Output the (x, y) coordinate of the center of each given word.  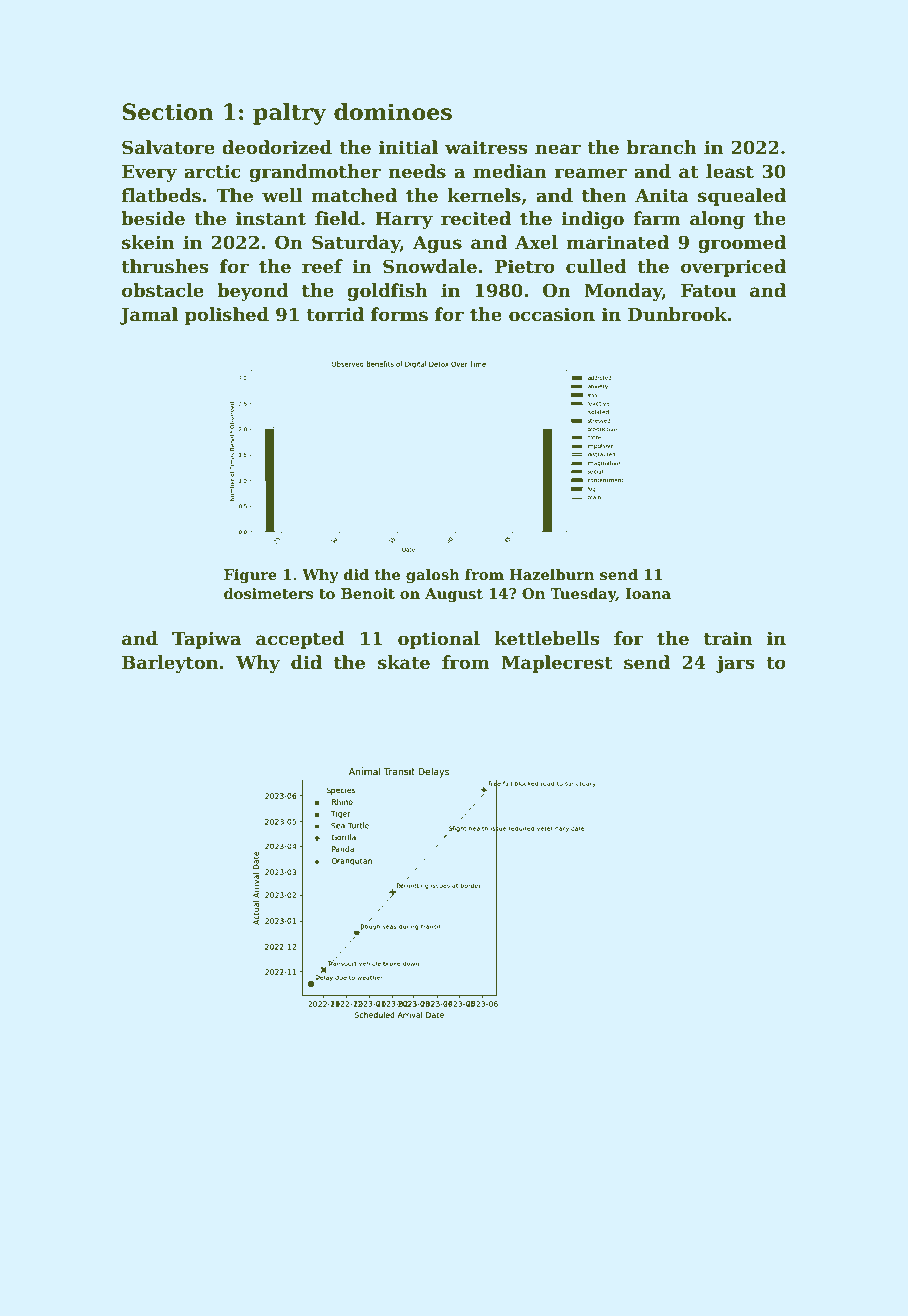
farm (657, 218)
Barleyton (170, 664)
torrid (335, 314)
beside (153, 218)
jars (735, 664)
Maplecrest (557, 664)
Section (168, 112)
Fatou (708, 291)
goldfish (387, 292)
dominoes (393, 112)
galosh (433, 576)
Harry (404, 220)
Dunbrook (677, 314)
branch (662, 147)
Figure (250, 576)
